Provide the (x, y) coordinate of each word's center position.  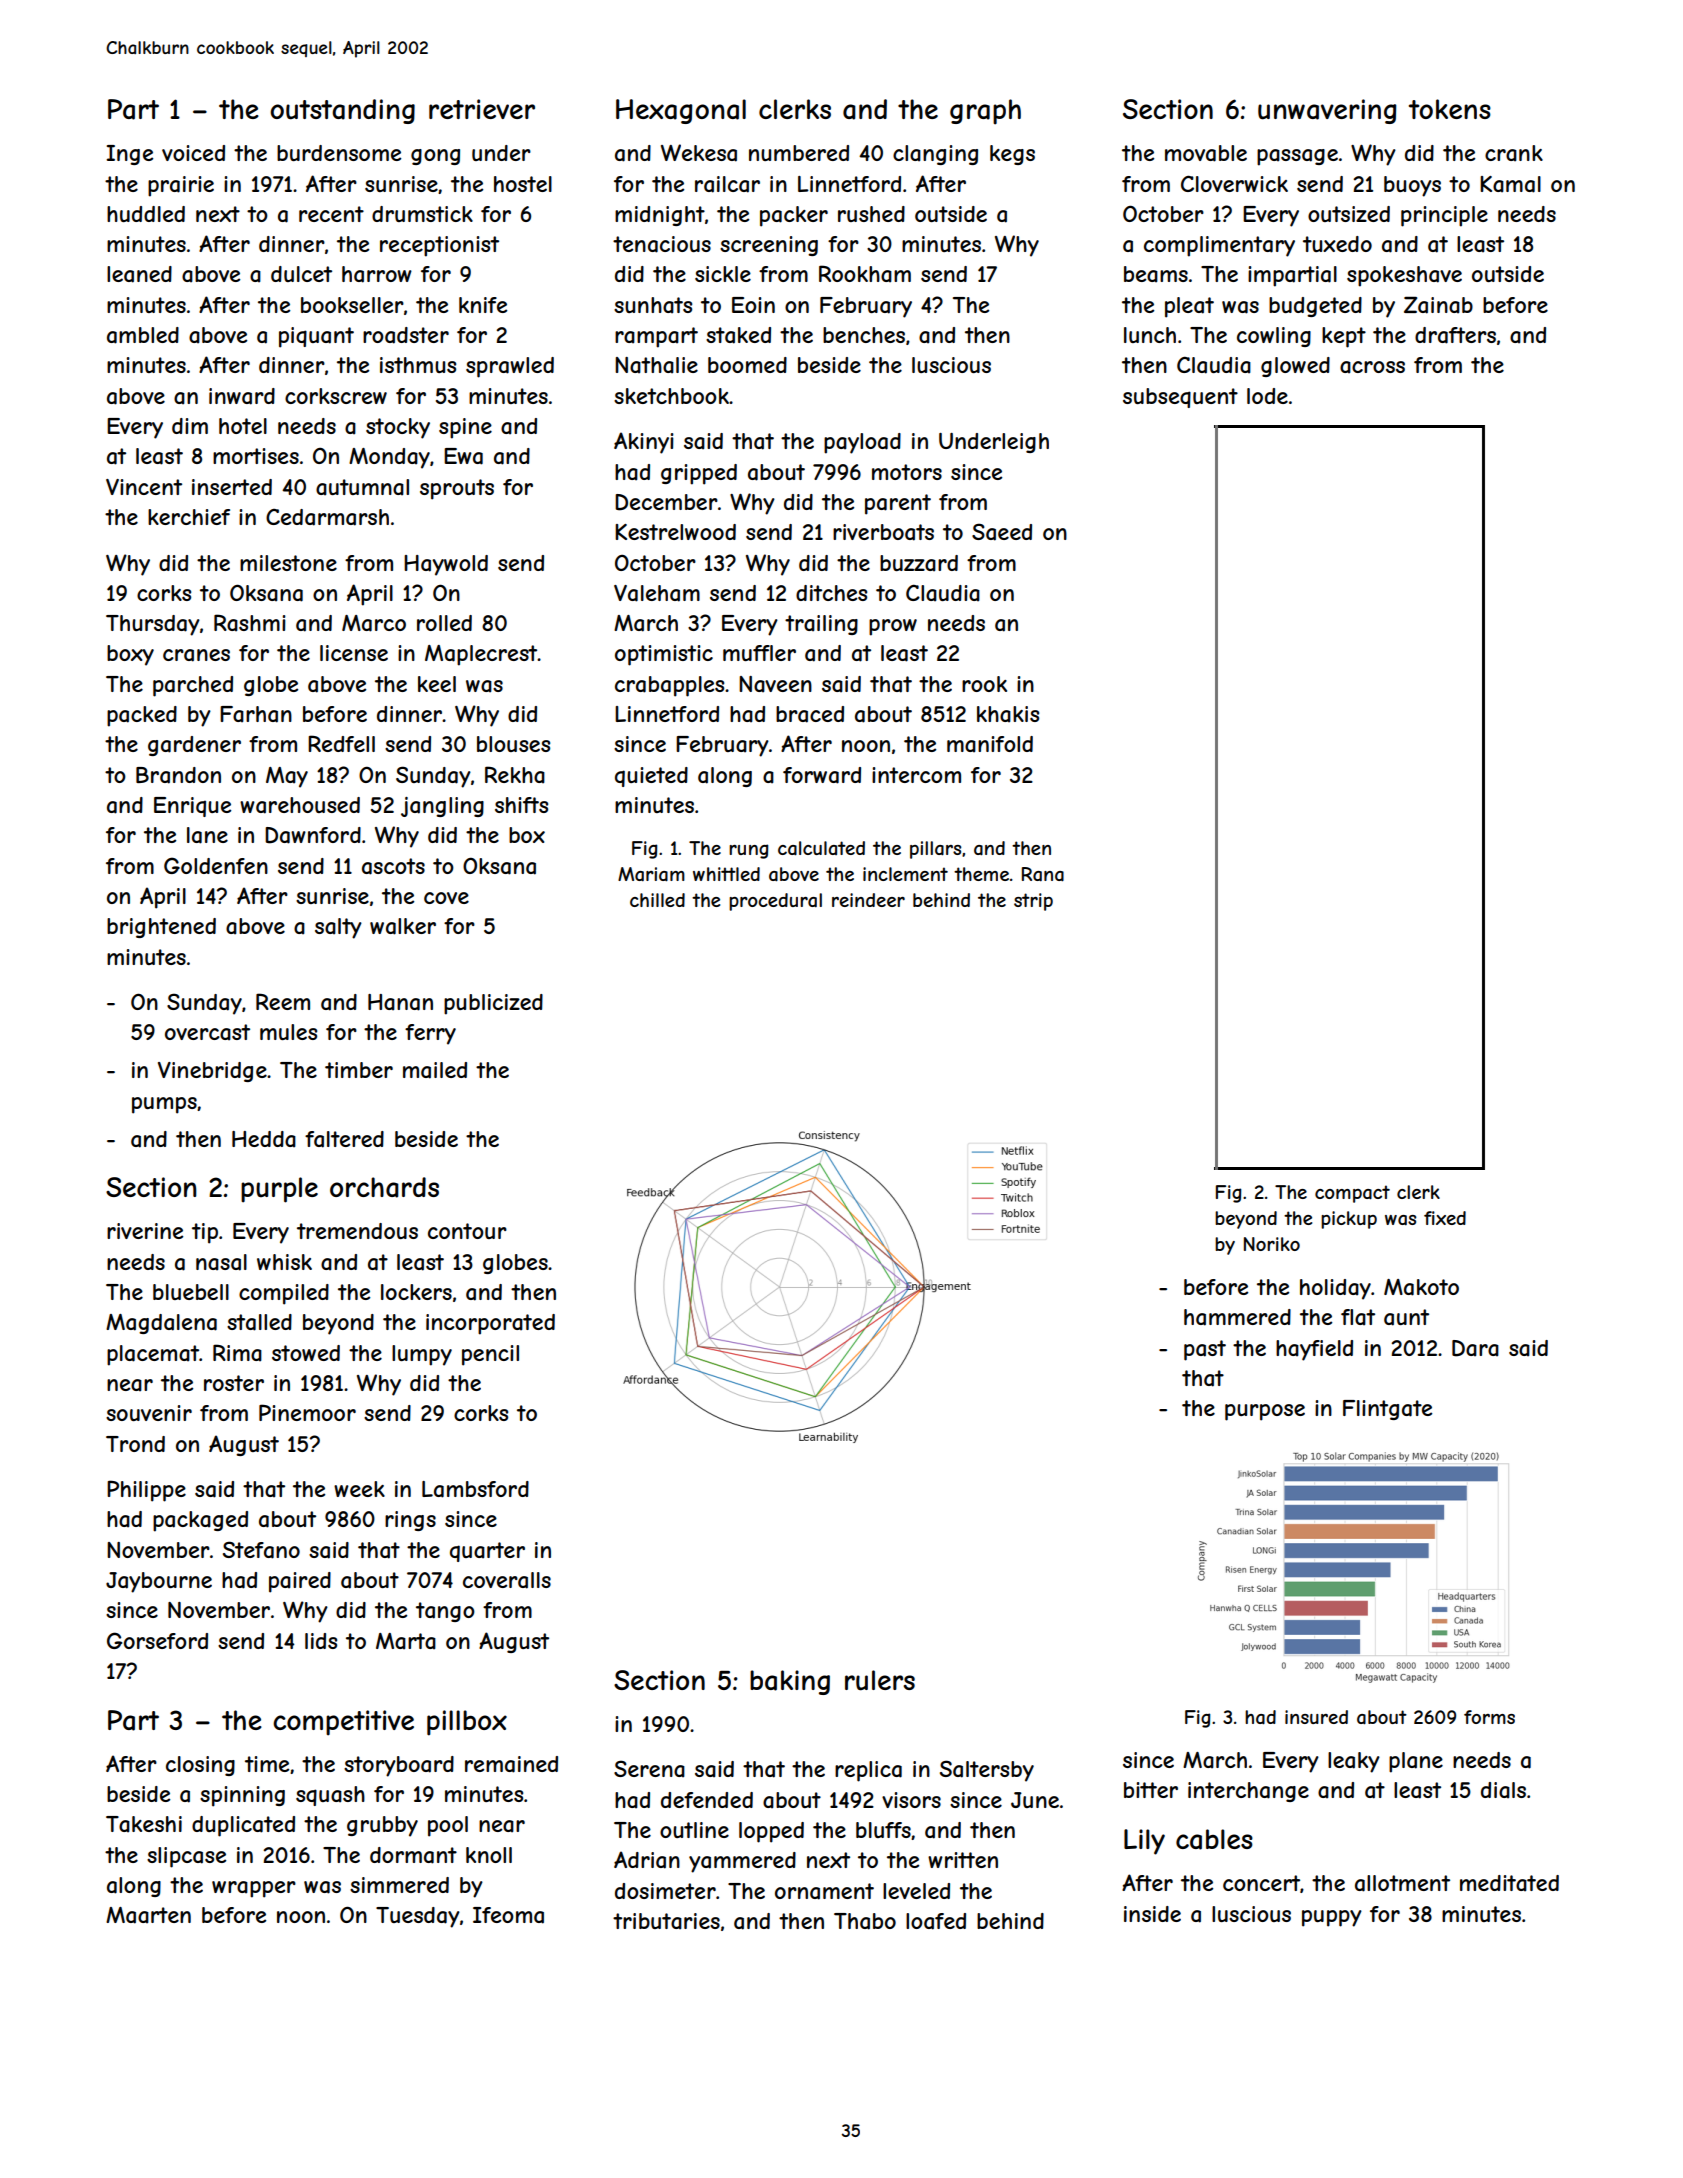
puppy (1332, 1918)
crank (1514, 153)
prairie (181, 186)
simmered (399, 1885)
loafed (936, 1921)
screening (769, 246)
